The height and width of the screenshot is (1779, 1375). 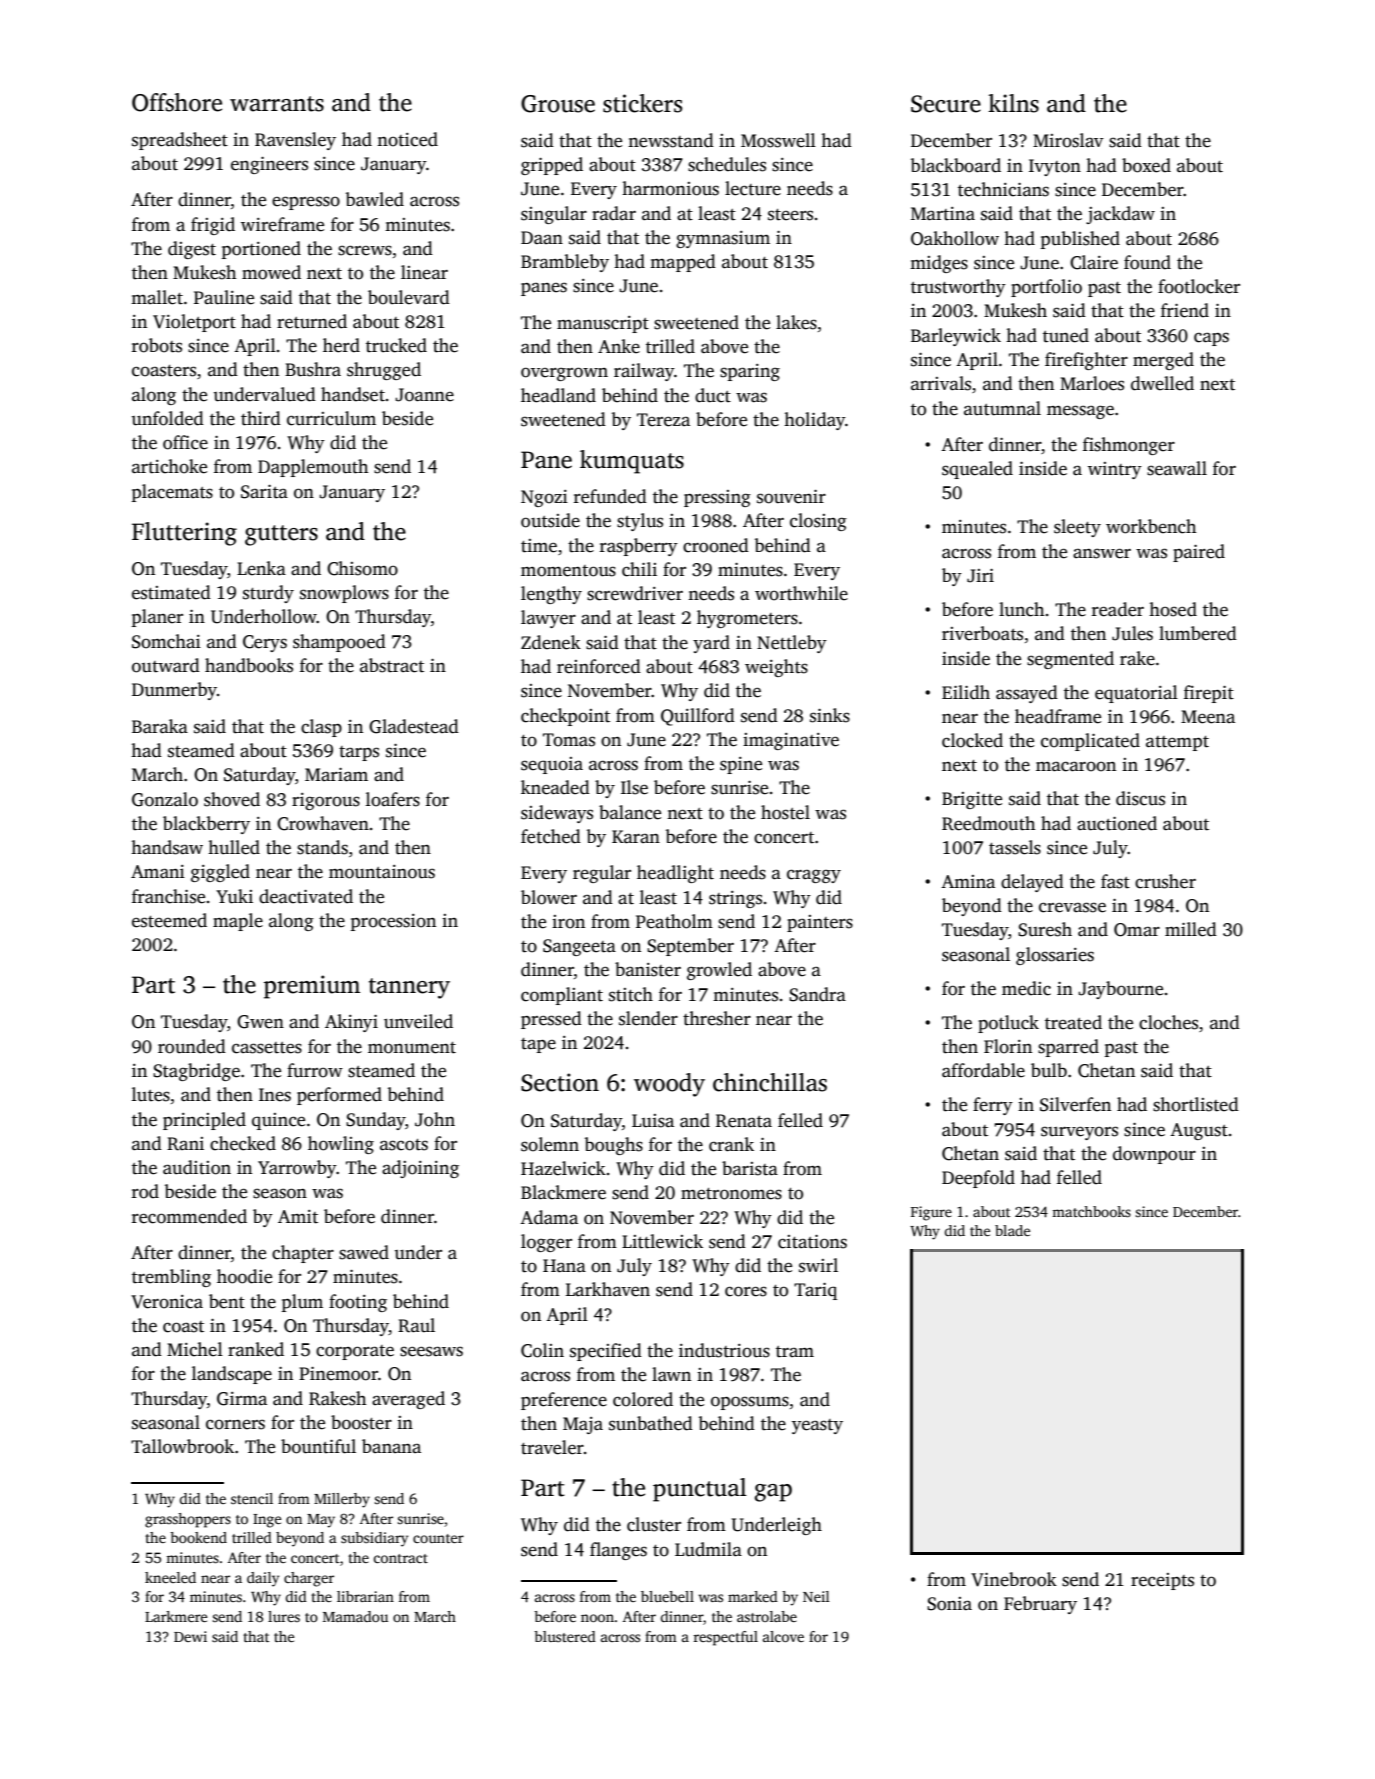 I want to click on placemats, so click(x=172, y=493).
